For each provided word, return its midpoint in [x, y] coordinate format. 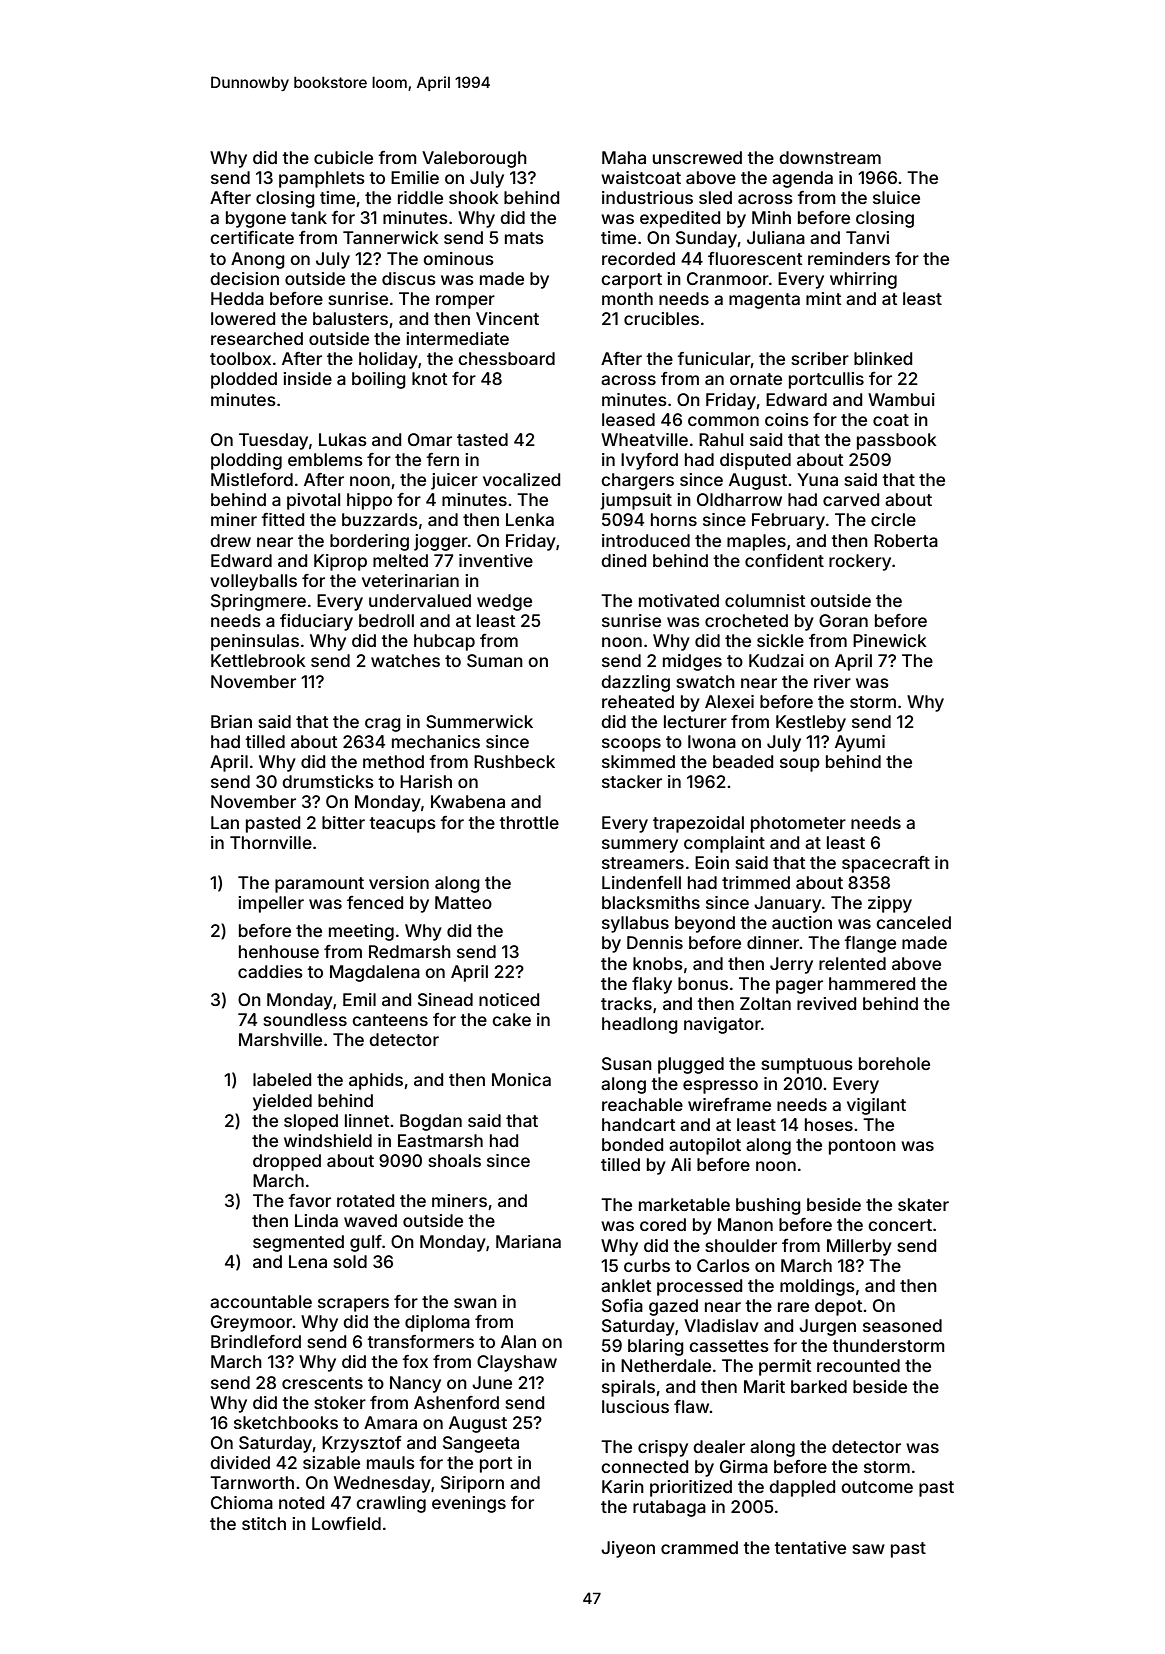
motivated [679, 600]
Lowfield [346, 1523]
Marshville [280, 1039]
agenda [802, 179]
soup [800, 765]
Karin [623, 1486]
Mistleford [252, 479]
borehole [894, 1063]
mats [524, 238]
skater [923, 1204]
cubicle [343, 157]
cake [511, 1019]
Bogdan [431, 1122]
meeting [361, 932]
